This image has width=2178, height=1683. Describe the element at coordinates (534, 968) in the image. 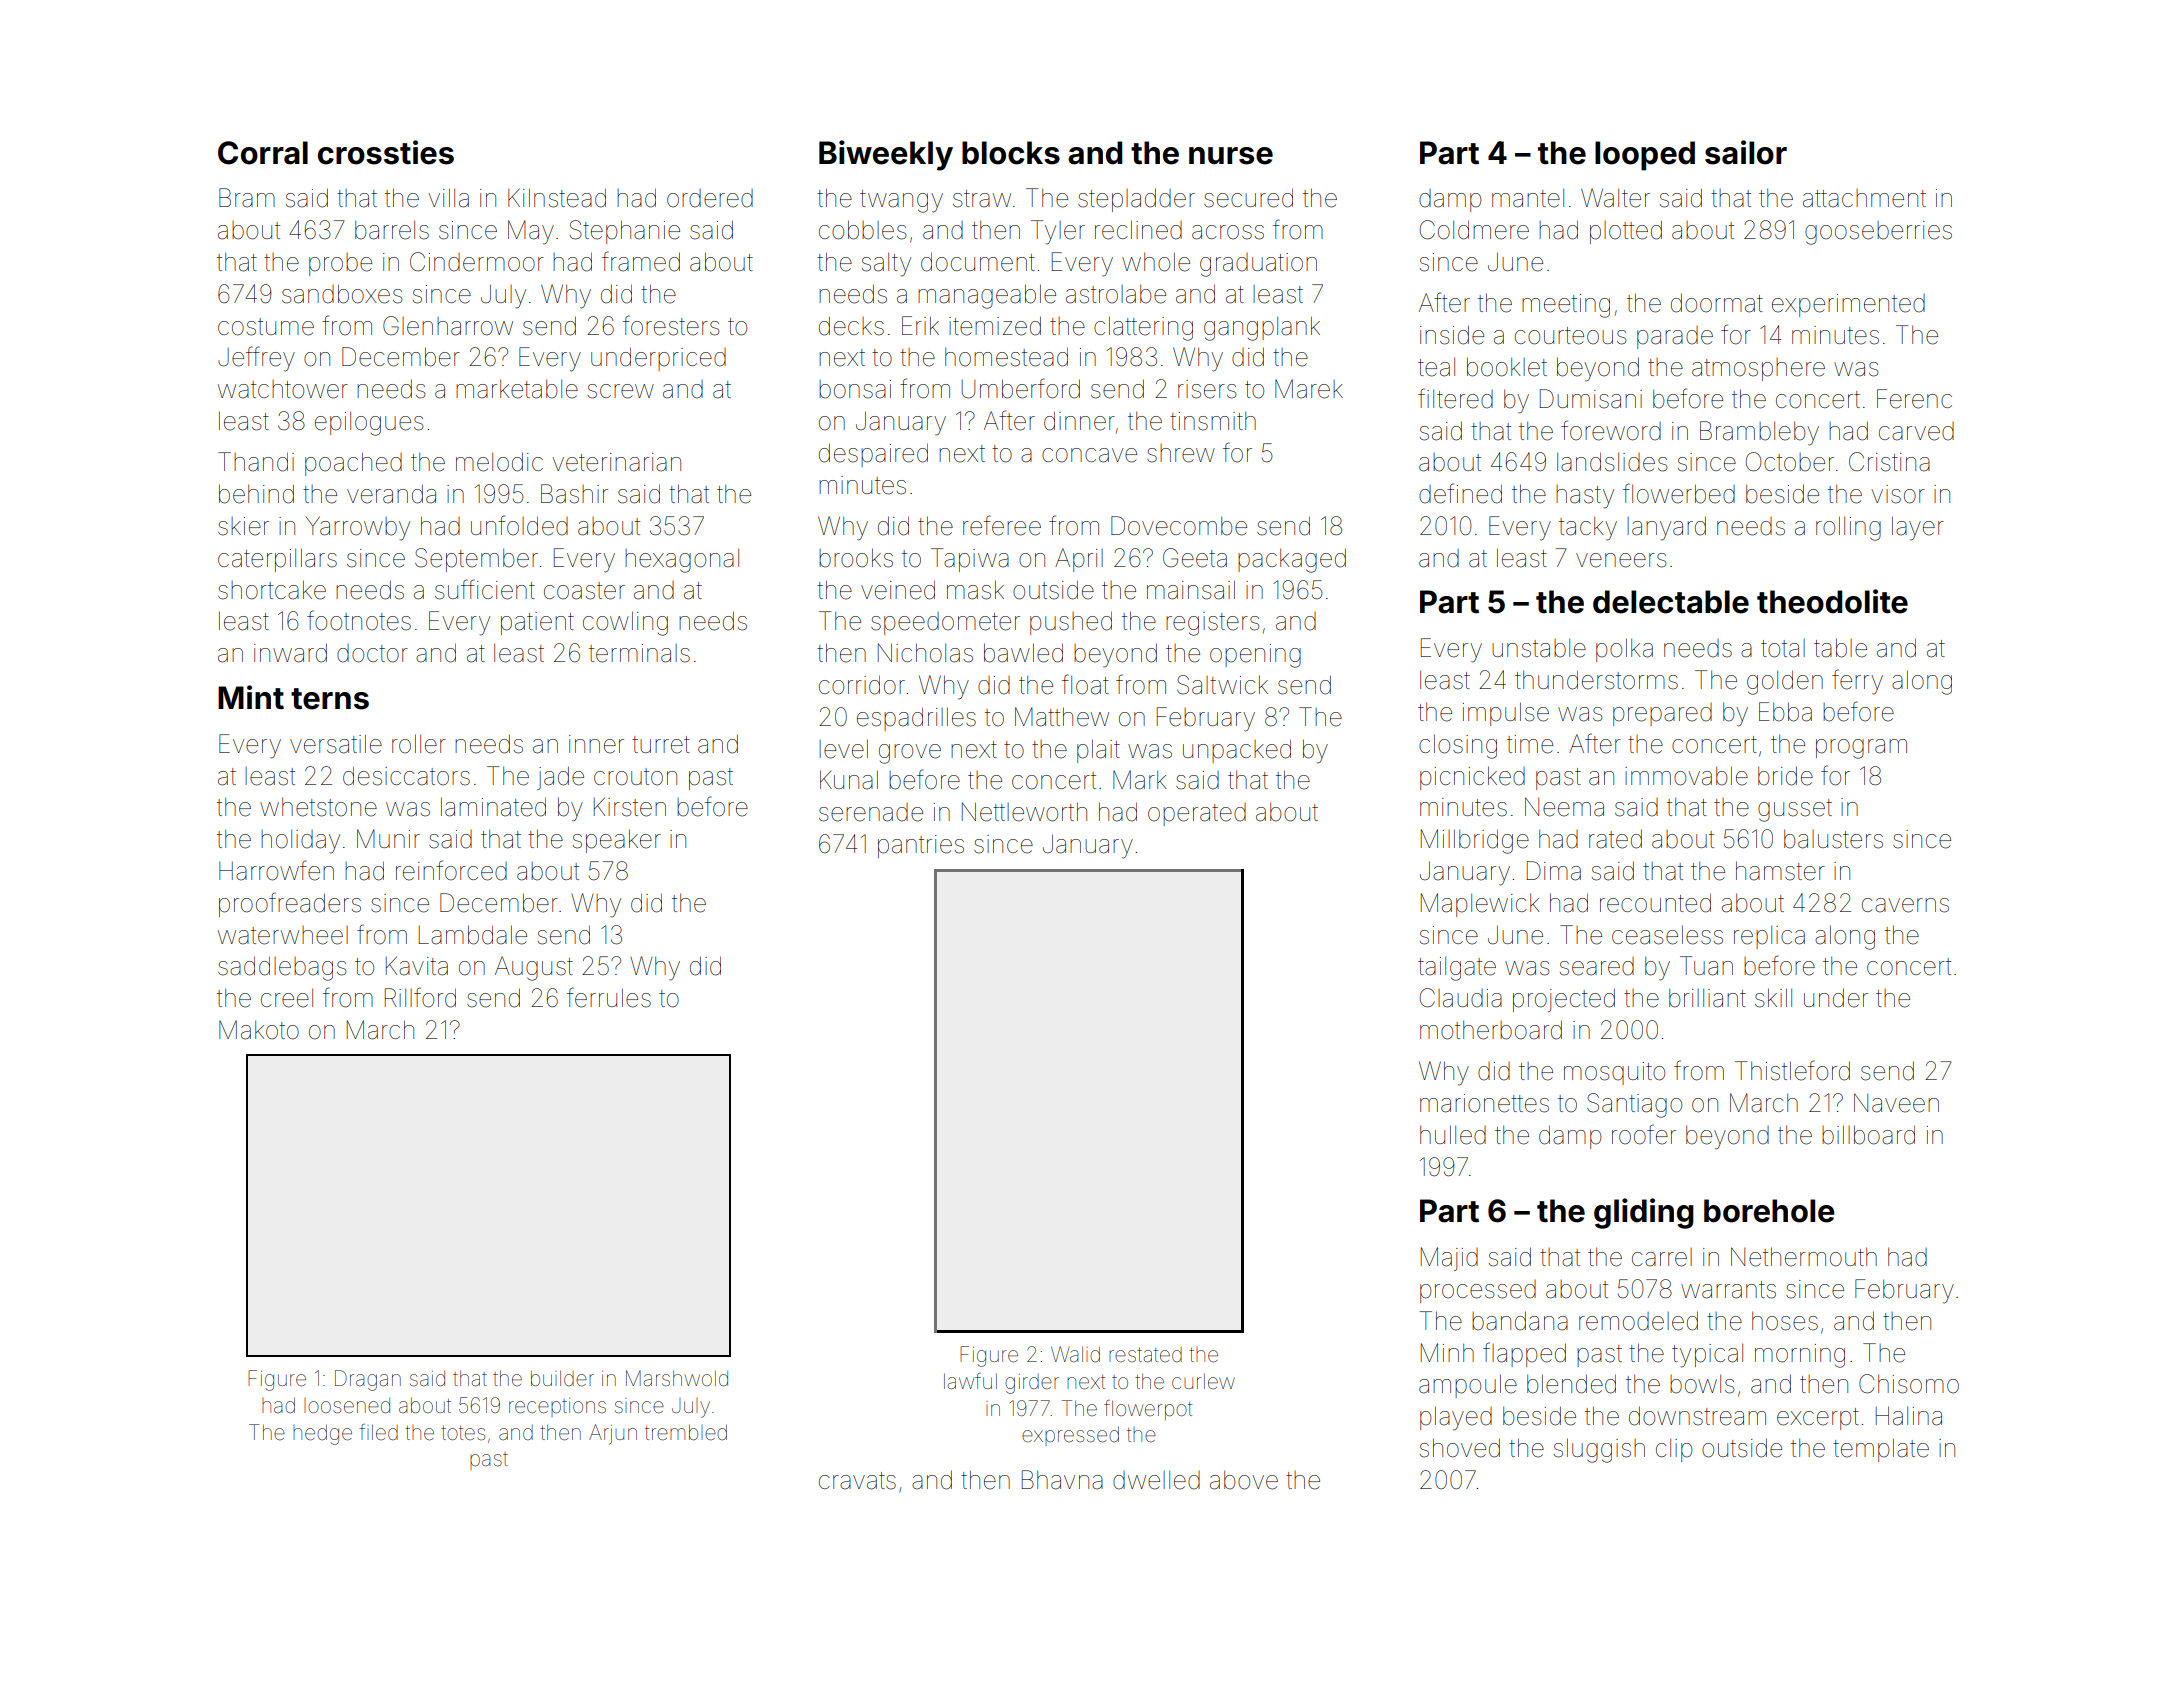

I see `August` at that location.
